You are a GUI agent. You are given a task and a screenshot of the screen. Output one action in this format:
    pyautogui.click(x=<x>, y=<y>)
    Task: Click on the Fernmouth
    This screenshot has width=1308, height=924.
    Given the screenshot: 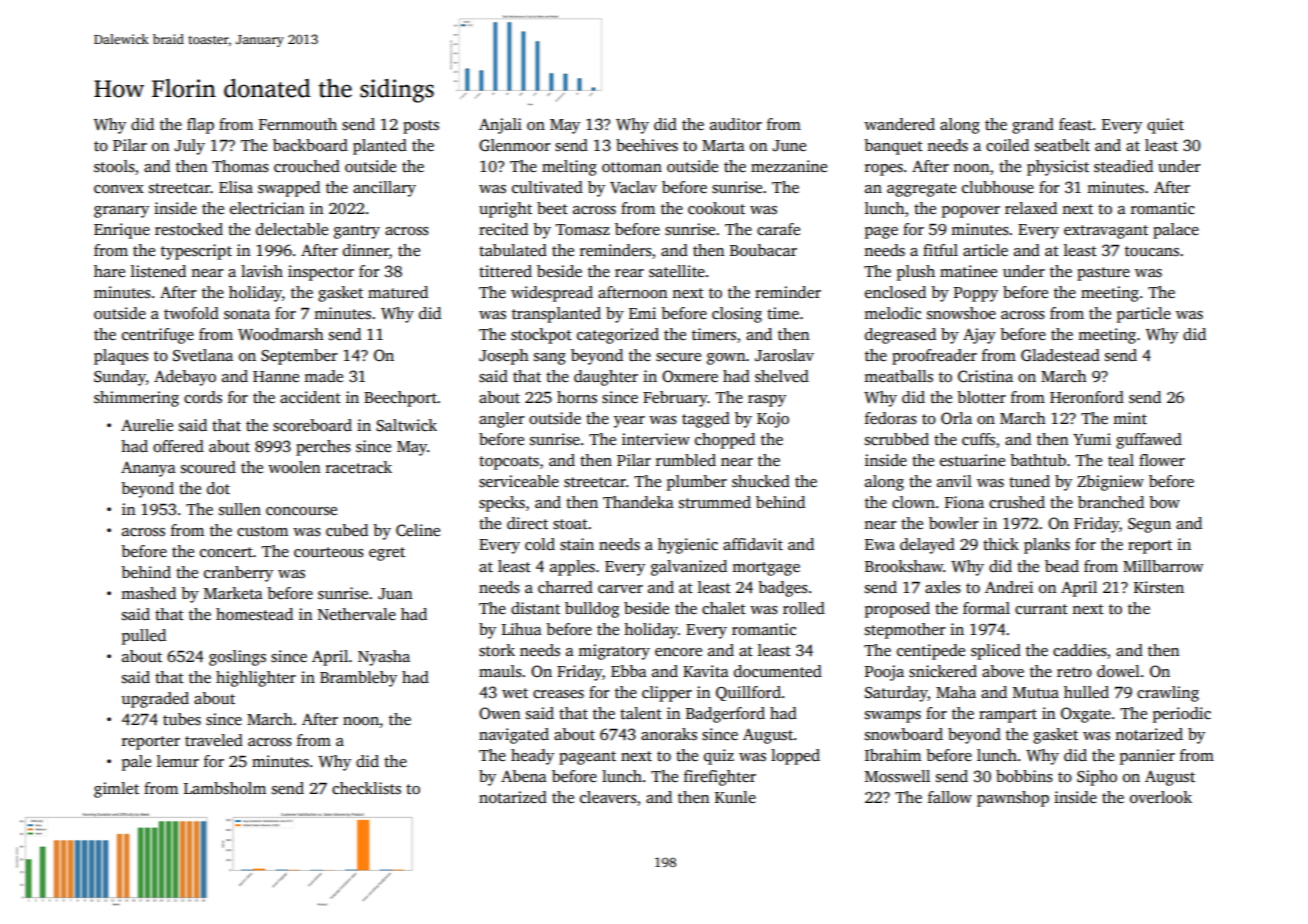 What is the action you would take?
    pyautogui.click(x=298, y=124)
